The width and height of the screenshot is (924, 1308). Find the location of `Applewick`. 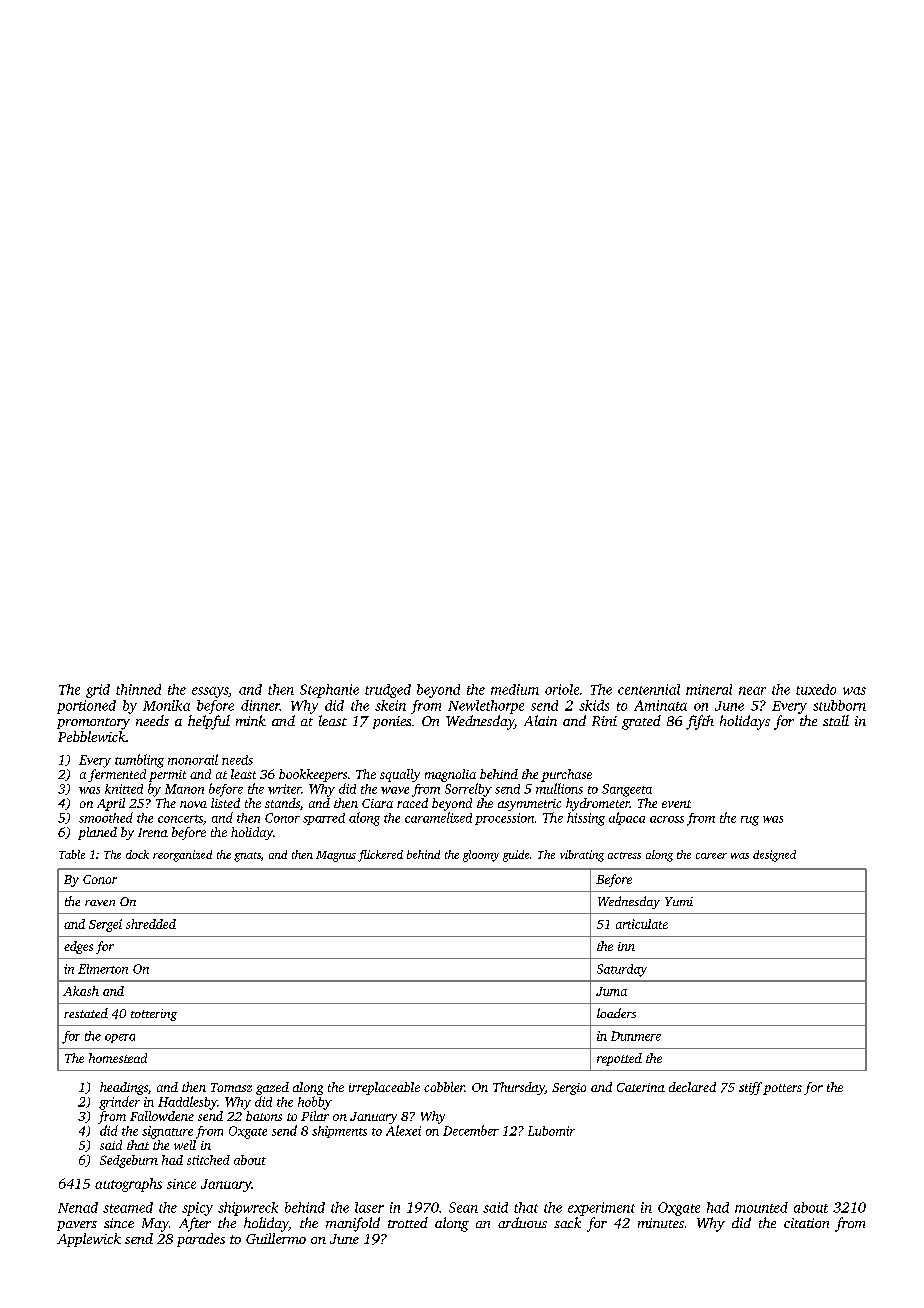

Applewick is located at coordinates (89, 1240).
